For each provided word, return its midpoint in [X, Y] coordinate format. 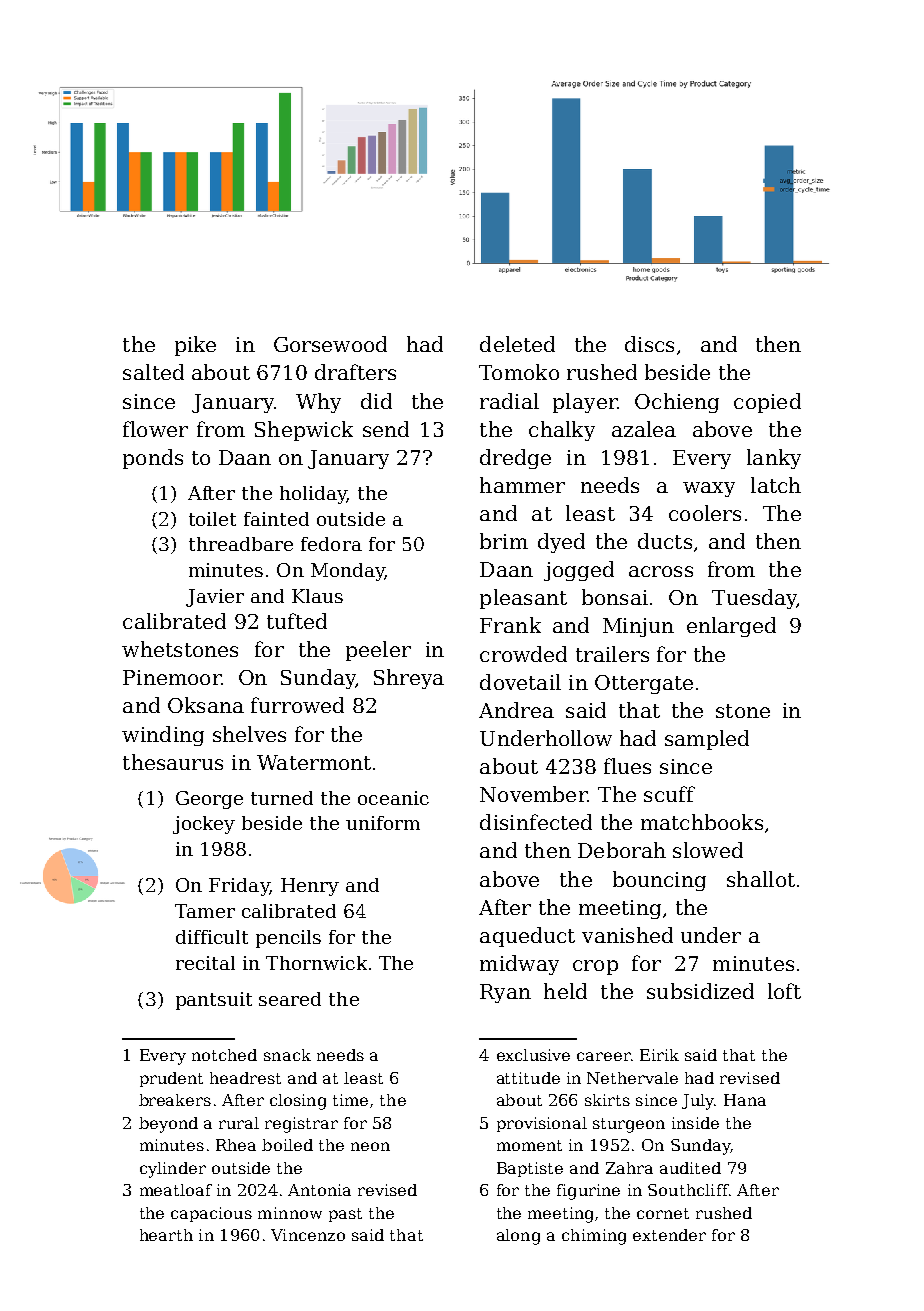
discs [649, 344]
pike [195, 346]
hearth [166, 1235]
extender [669, 1235]
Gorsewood [330, 344]
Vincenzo [308, 1235]
